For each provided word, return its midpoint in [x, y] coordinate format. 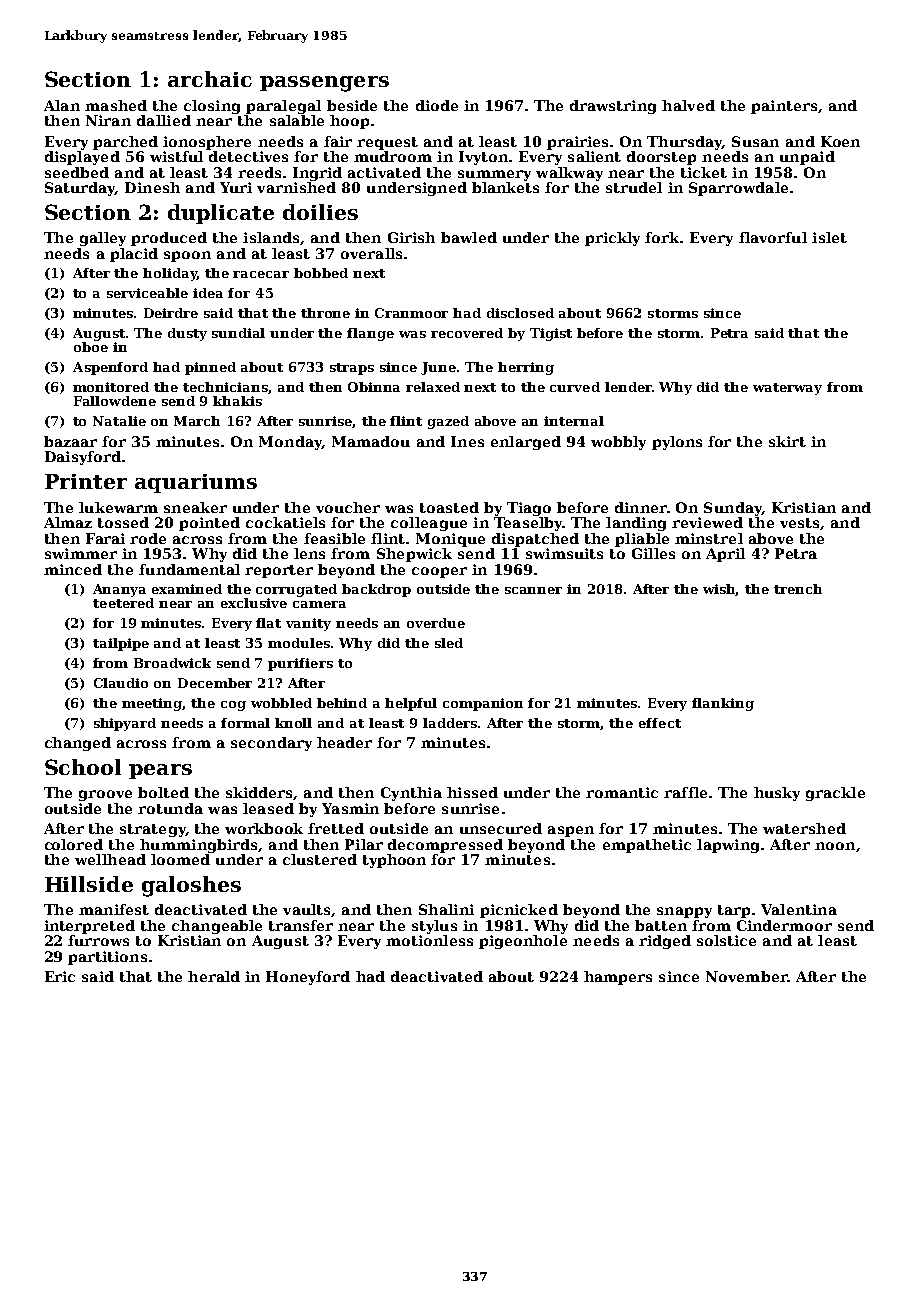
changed [78, 744]
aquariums [196, 483]
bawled [469, 237]
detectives [248, 156]
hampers [618, 978]
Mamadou [371, 441]
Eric [60, 976]
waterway [787, 389]
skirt [787, 441]
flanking [723, 704]
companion [483, 704]
